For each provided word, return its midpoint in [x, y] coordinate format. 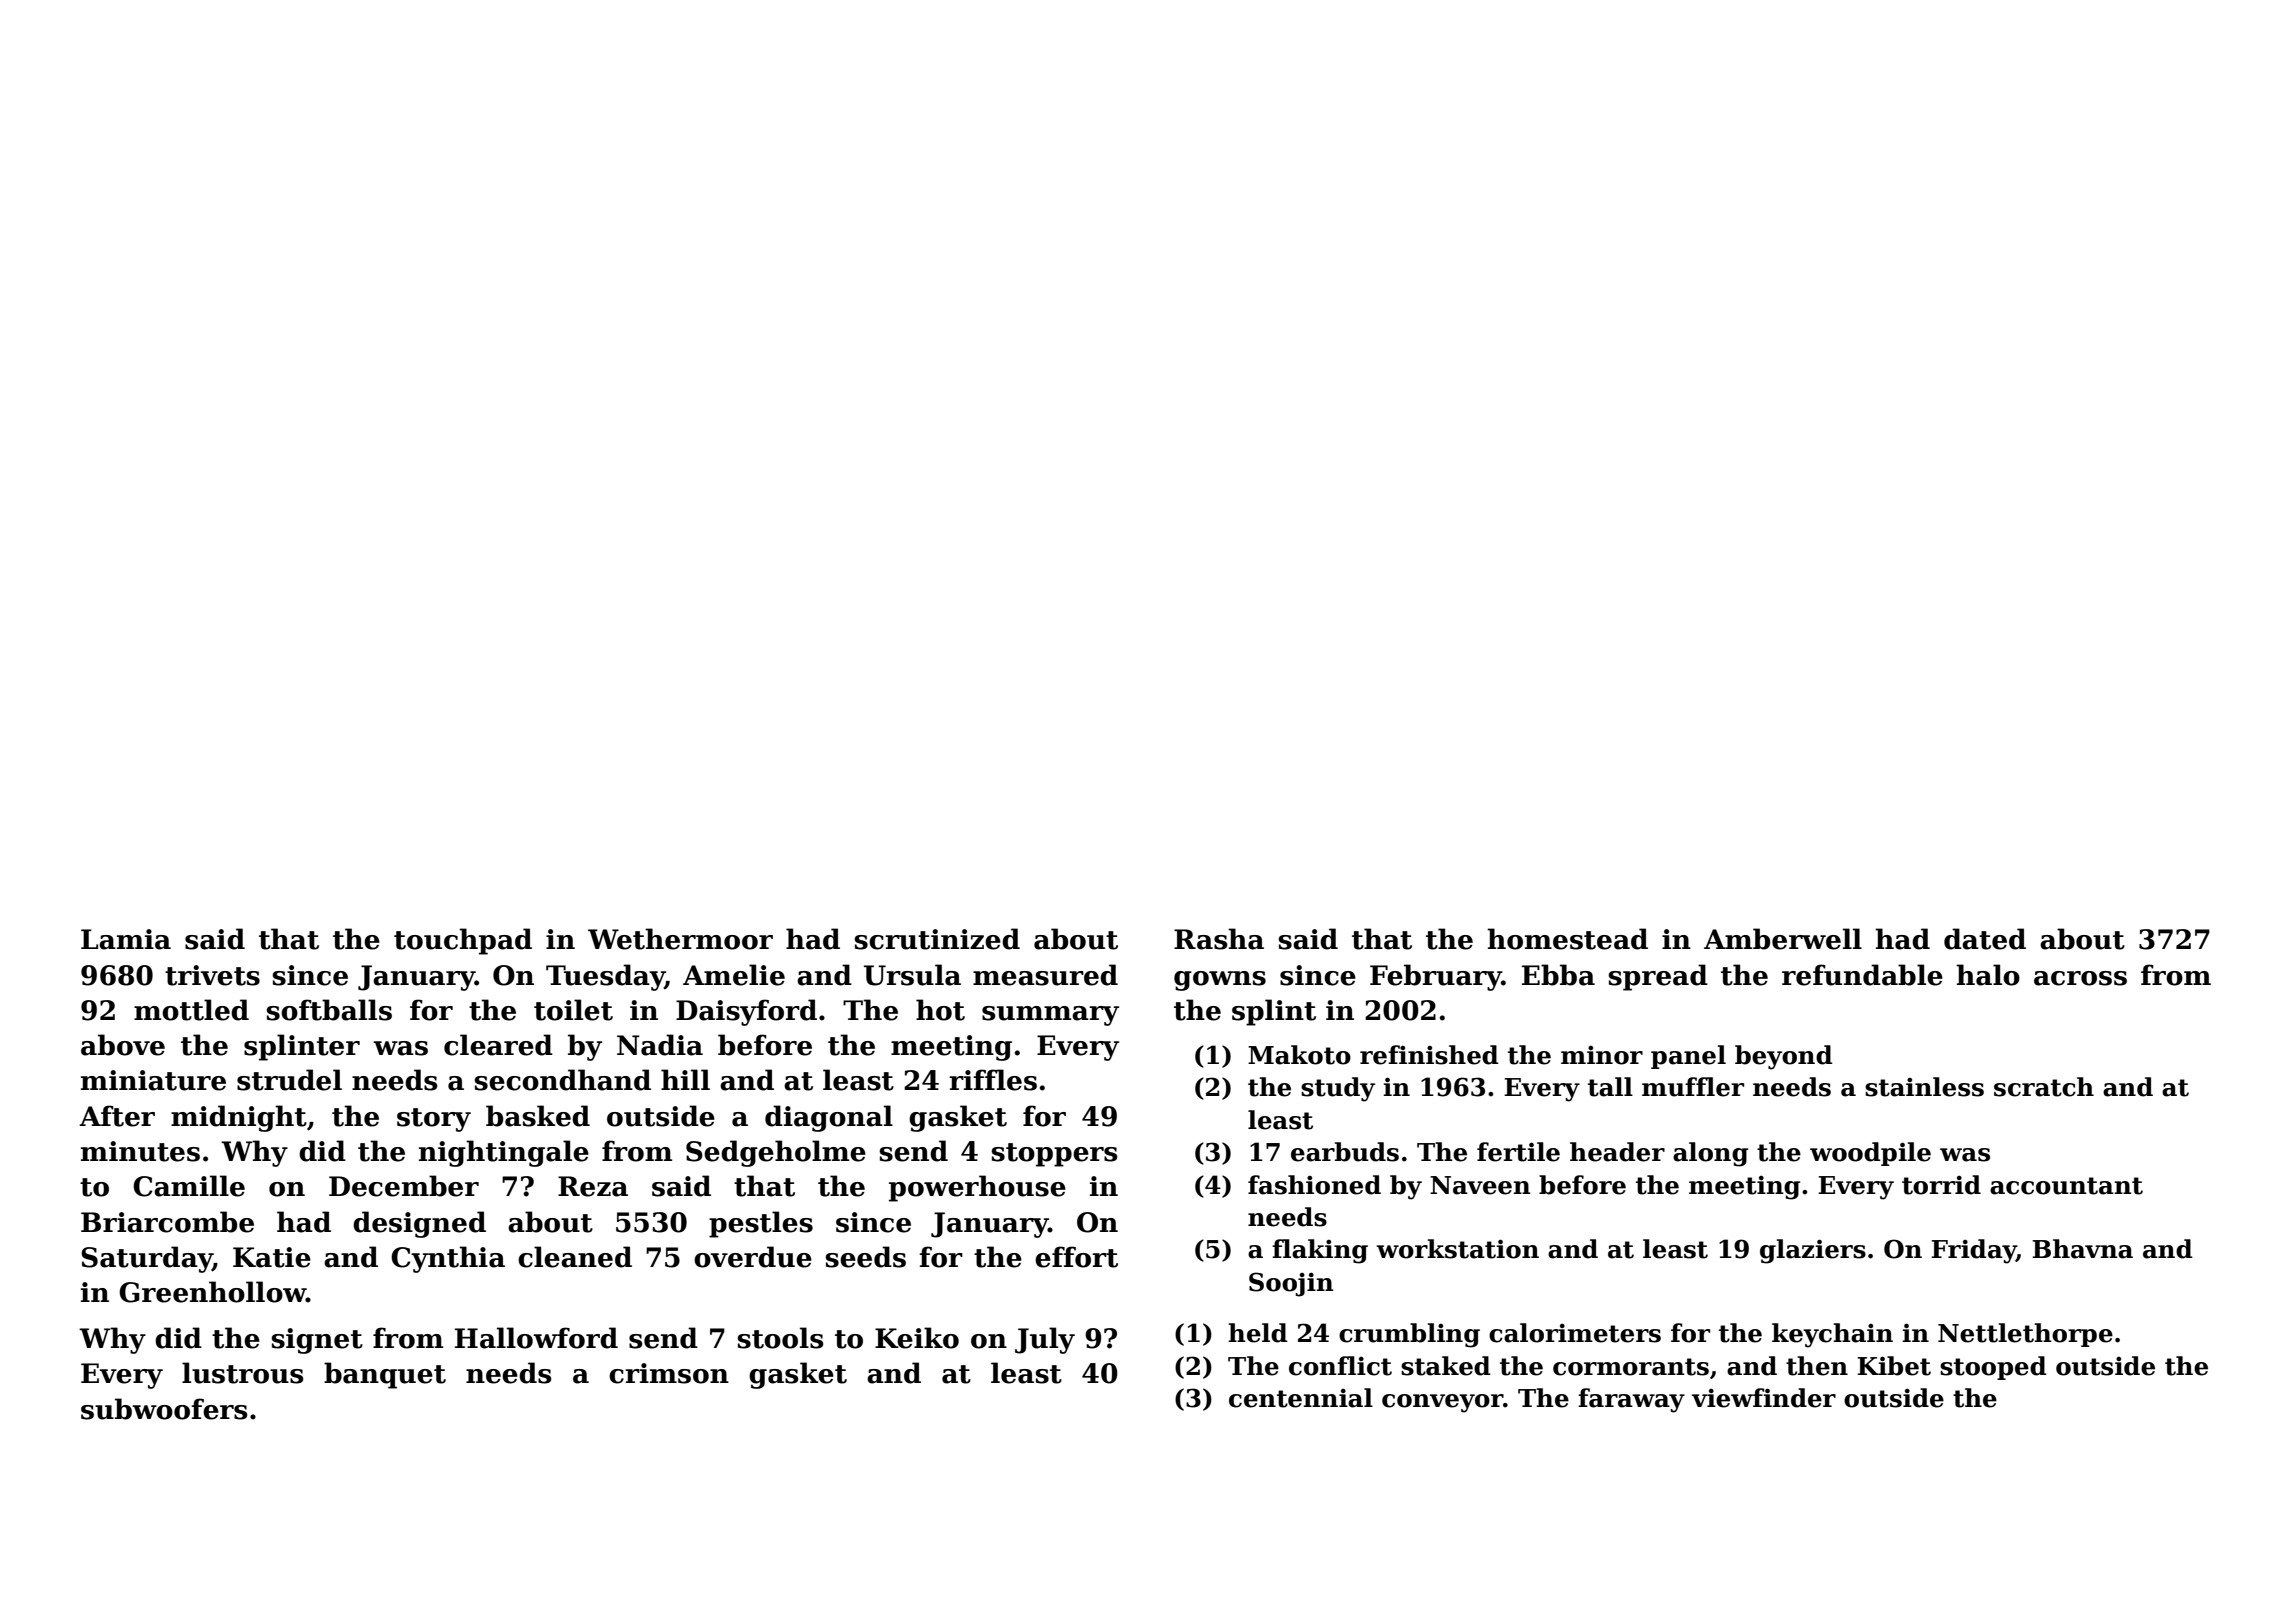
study [1338, 1089]
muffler [1693, 1087]
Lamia [126, 939]
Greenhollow [212, 1292]
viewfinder [1764, 1398]
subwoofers [164, 1409]
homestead [1567, 939]
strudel [289, 1080]
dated [1985, 939]
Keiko [917, 1338]
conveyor [1442, 1403]
